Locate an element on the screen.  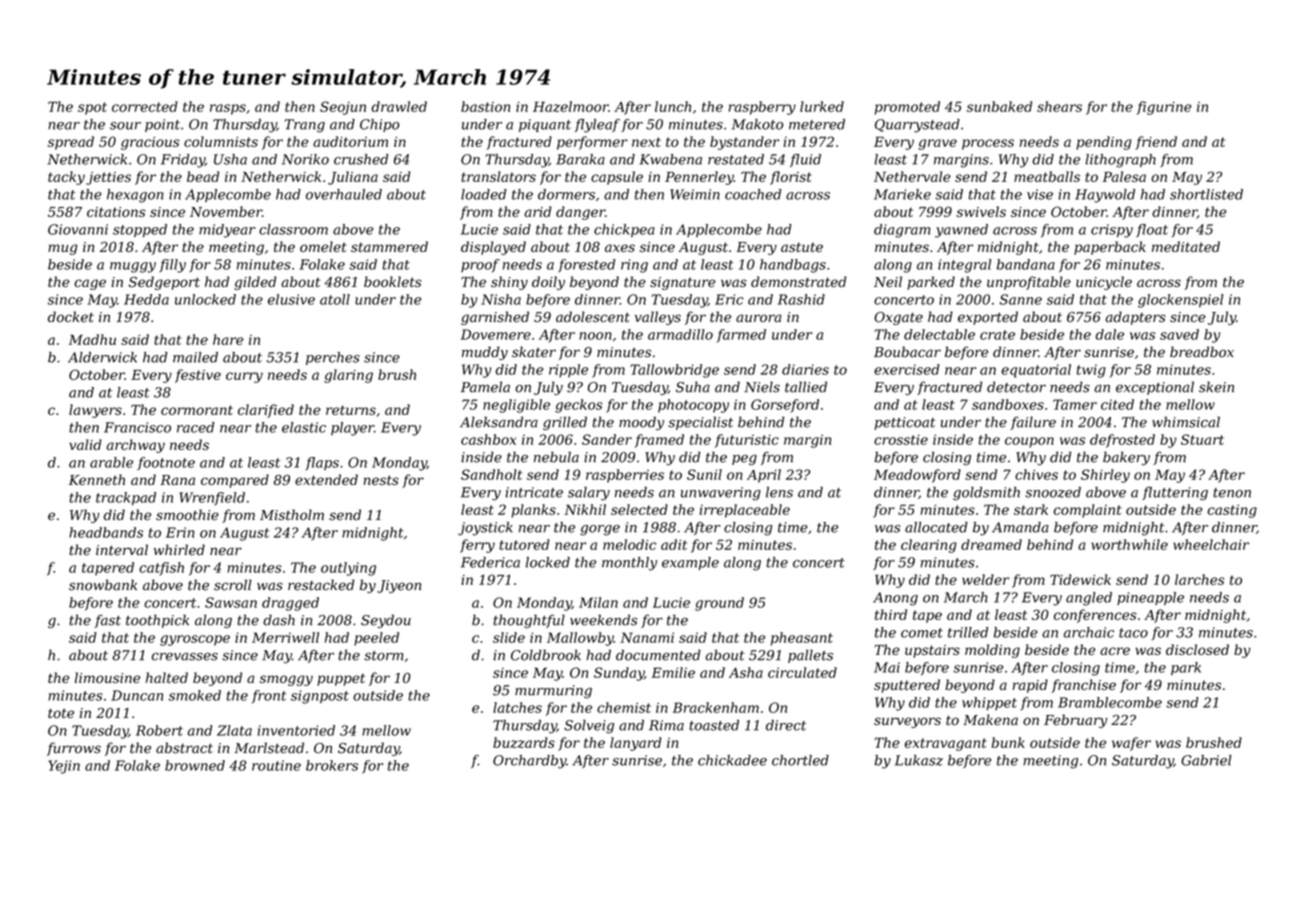
citations is located at coordinates (116, 212).
